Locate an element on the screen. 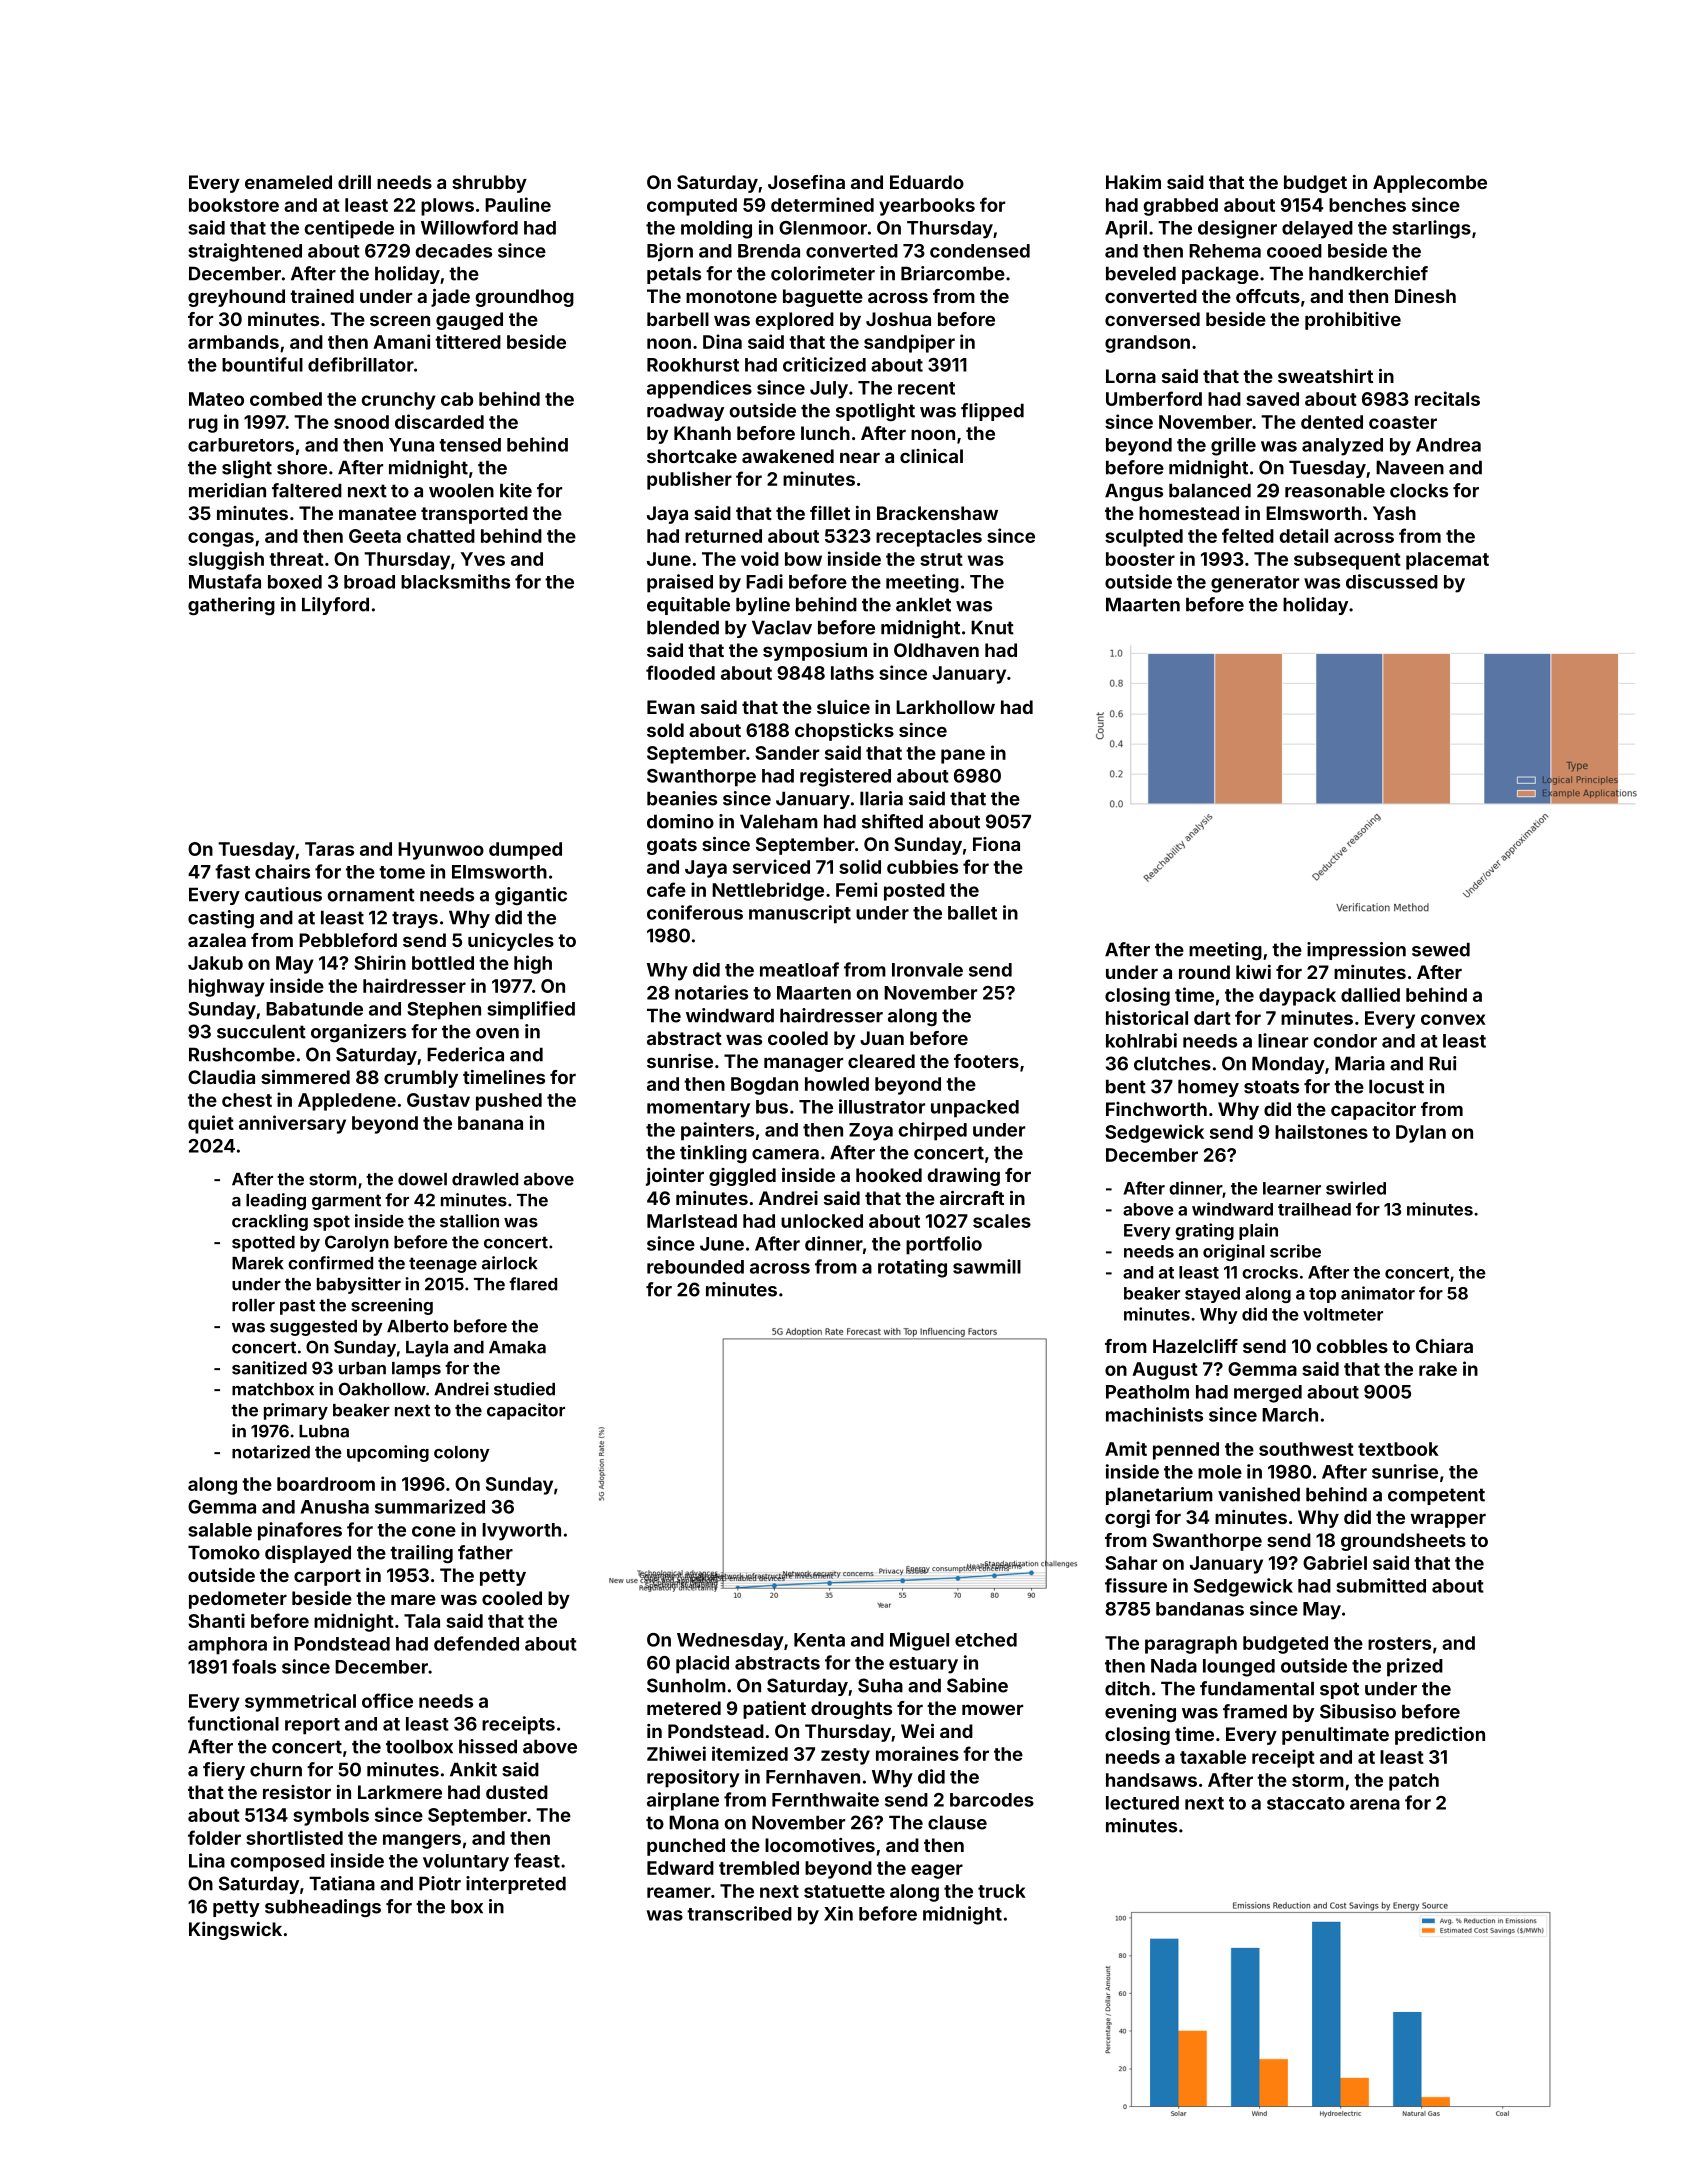 The image size is (1683, 2178). Zoya is located at coordinates (871, 1132).
